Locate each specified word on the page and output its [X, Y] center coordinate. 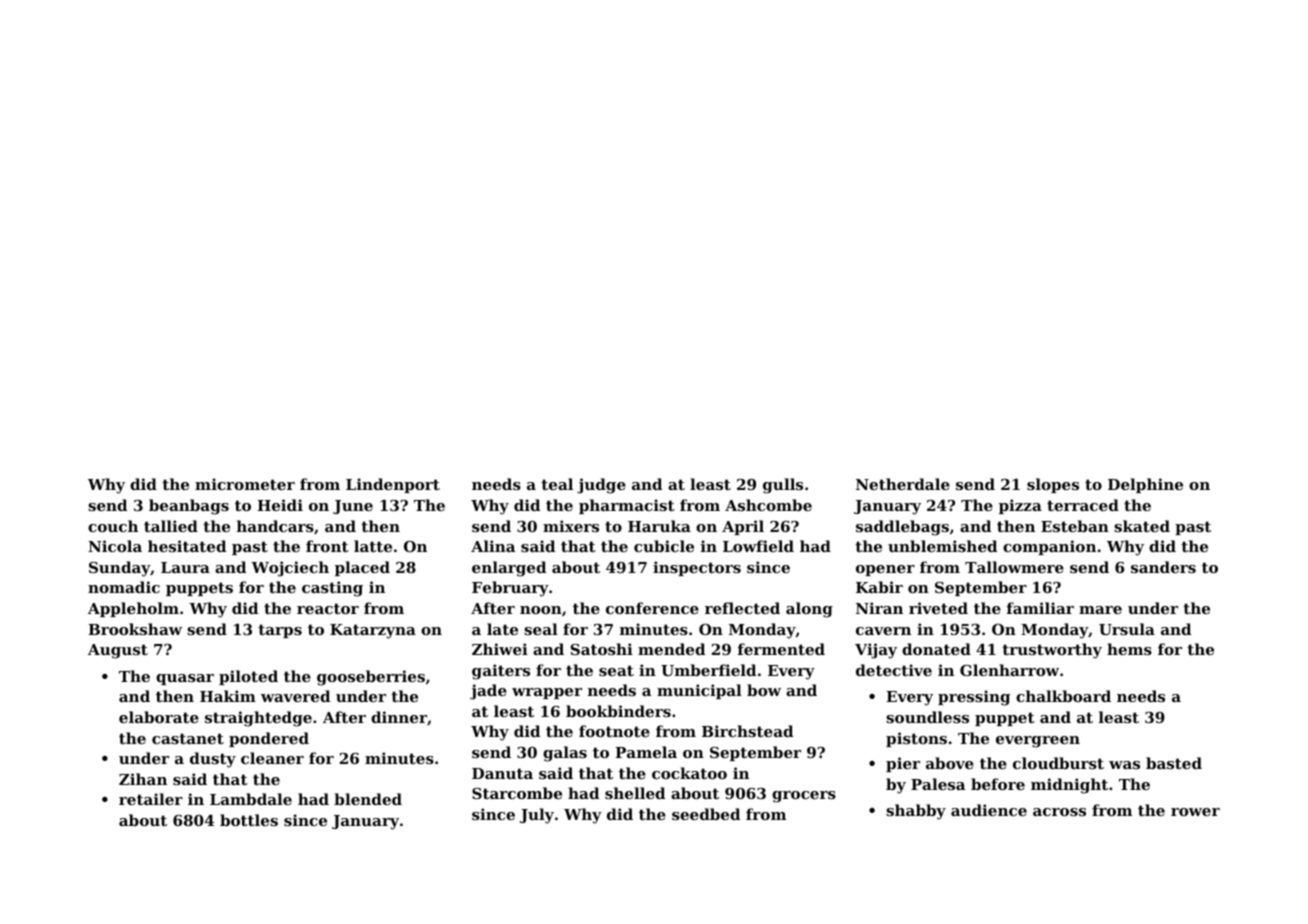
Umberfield [708, 670]
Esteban [1075, 526]
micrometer [245, 484]
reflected [742, 608]
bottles [249, 820]
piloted [248, 677]
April [743, 527]
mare [1100, 610]
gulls [783, 486]
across [1059, 812]
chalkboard [1063, 696]
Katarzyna [373, 631]
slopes [1053, 485]
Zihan [143, 779]
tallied [171, 526]
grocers [804, 797]
